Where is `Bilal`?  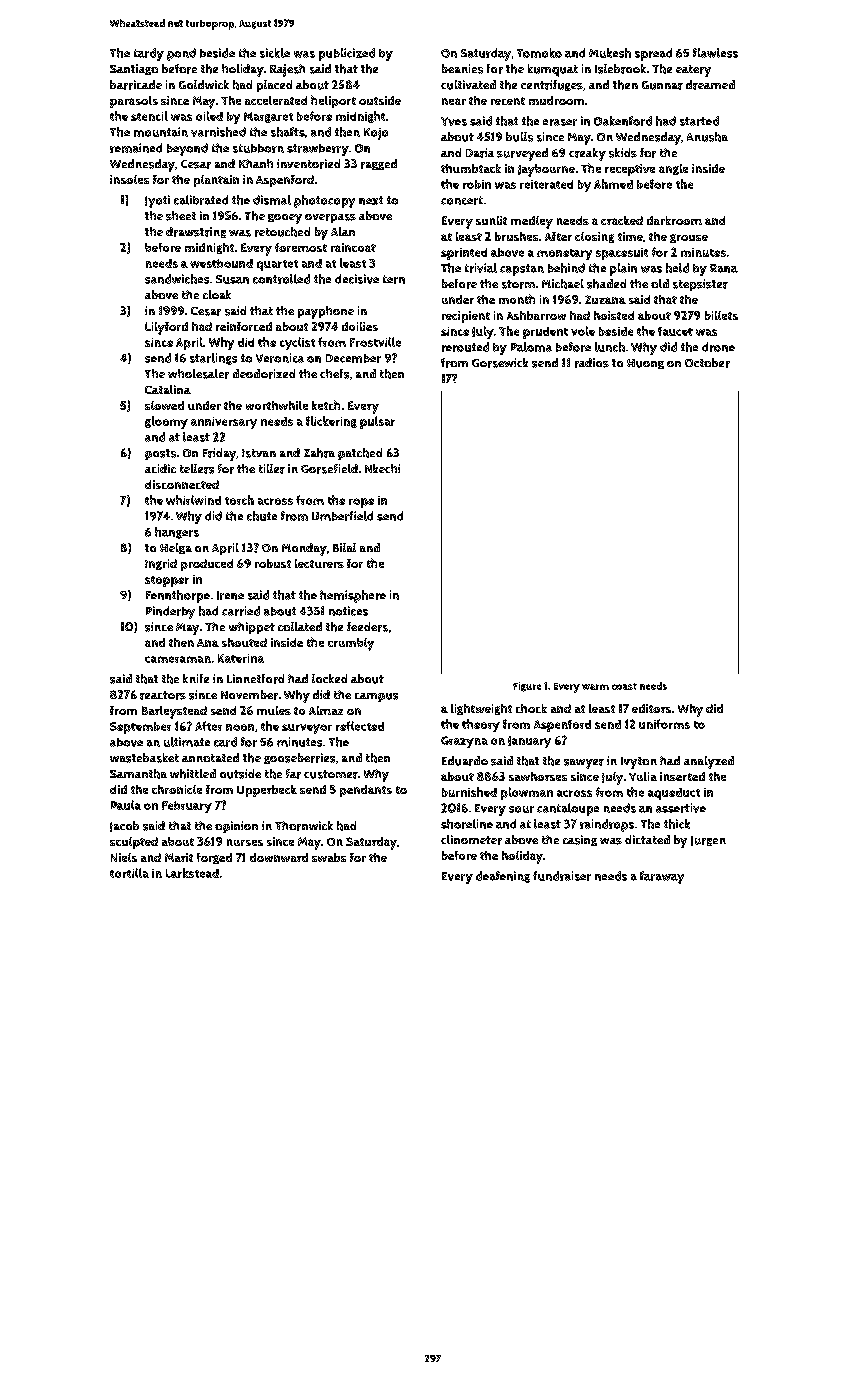
Bilal is located at coordinates (344, 547).
